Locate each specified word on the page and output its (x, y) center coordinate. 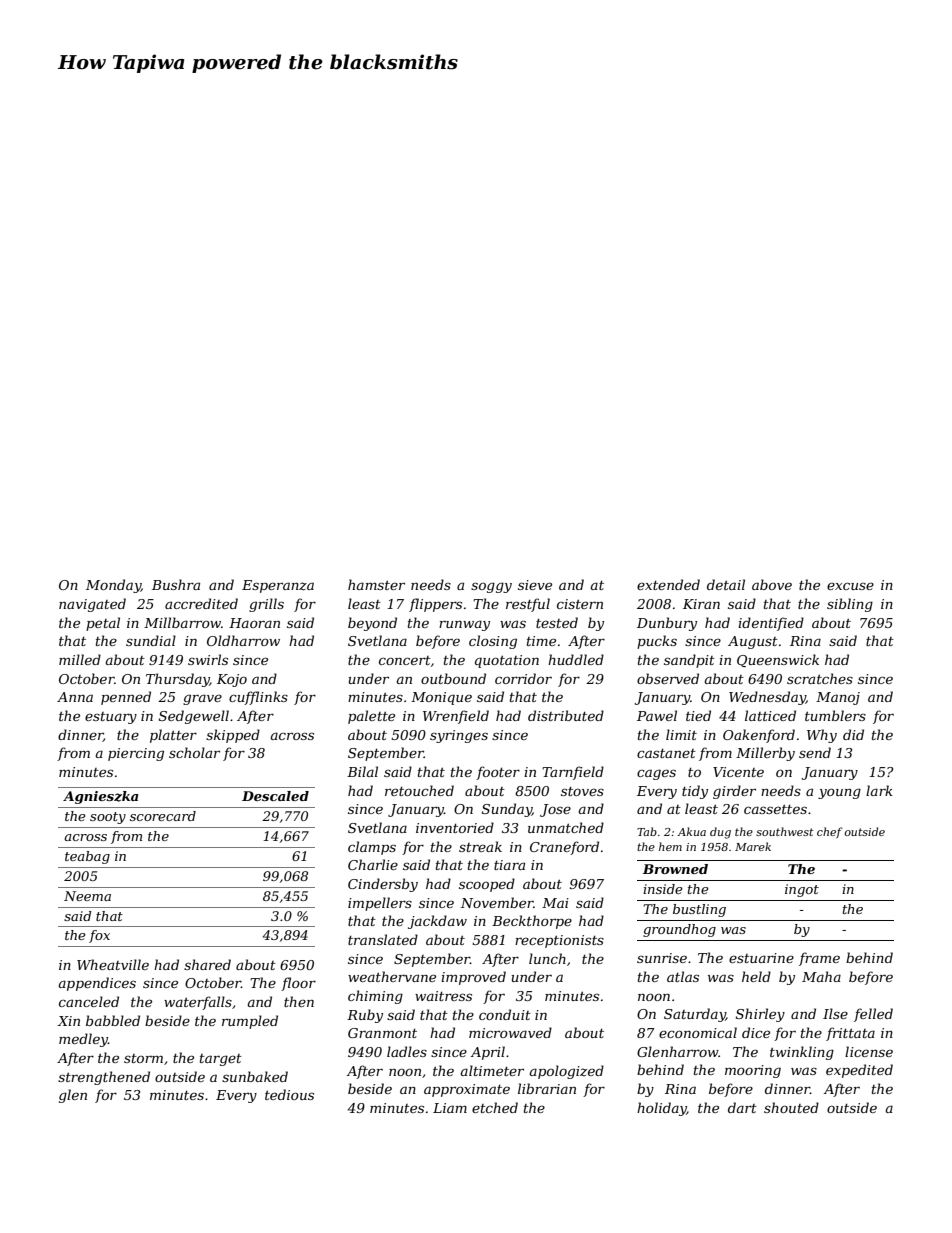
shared (207, 964)
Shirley (760, 1015)
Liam (450, 1108)
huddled (576, 659)
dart (742, 1107)
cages (656, 774)
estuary (111, 718)
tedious (289, 1094)
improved (473, 978)
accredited (201, 603)
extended (668, 584)
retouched (419, 790)
